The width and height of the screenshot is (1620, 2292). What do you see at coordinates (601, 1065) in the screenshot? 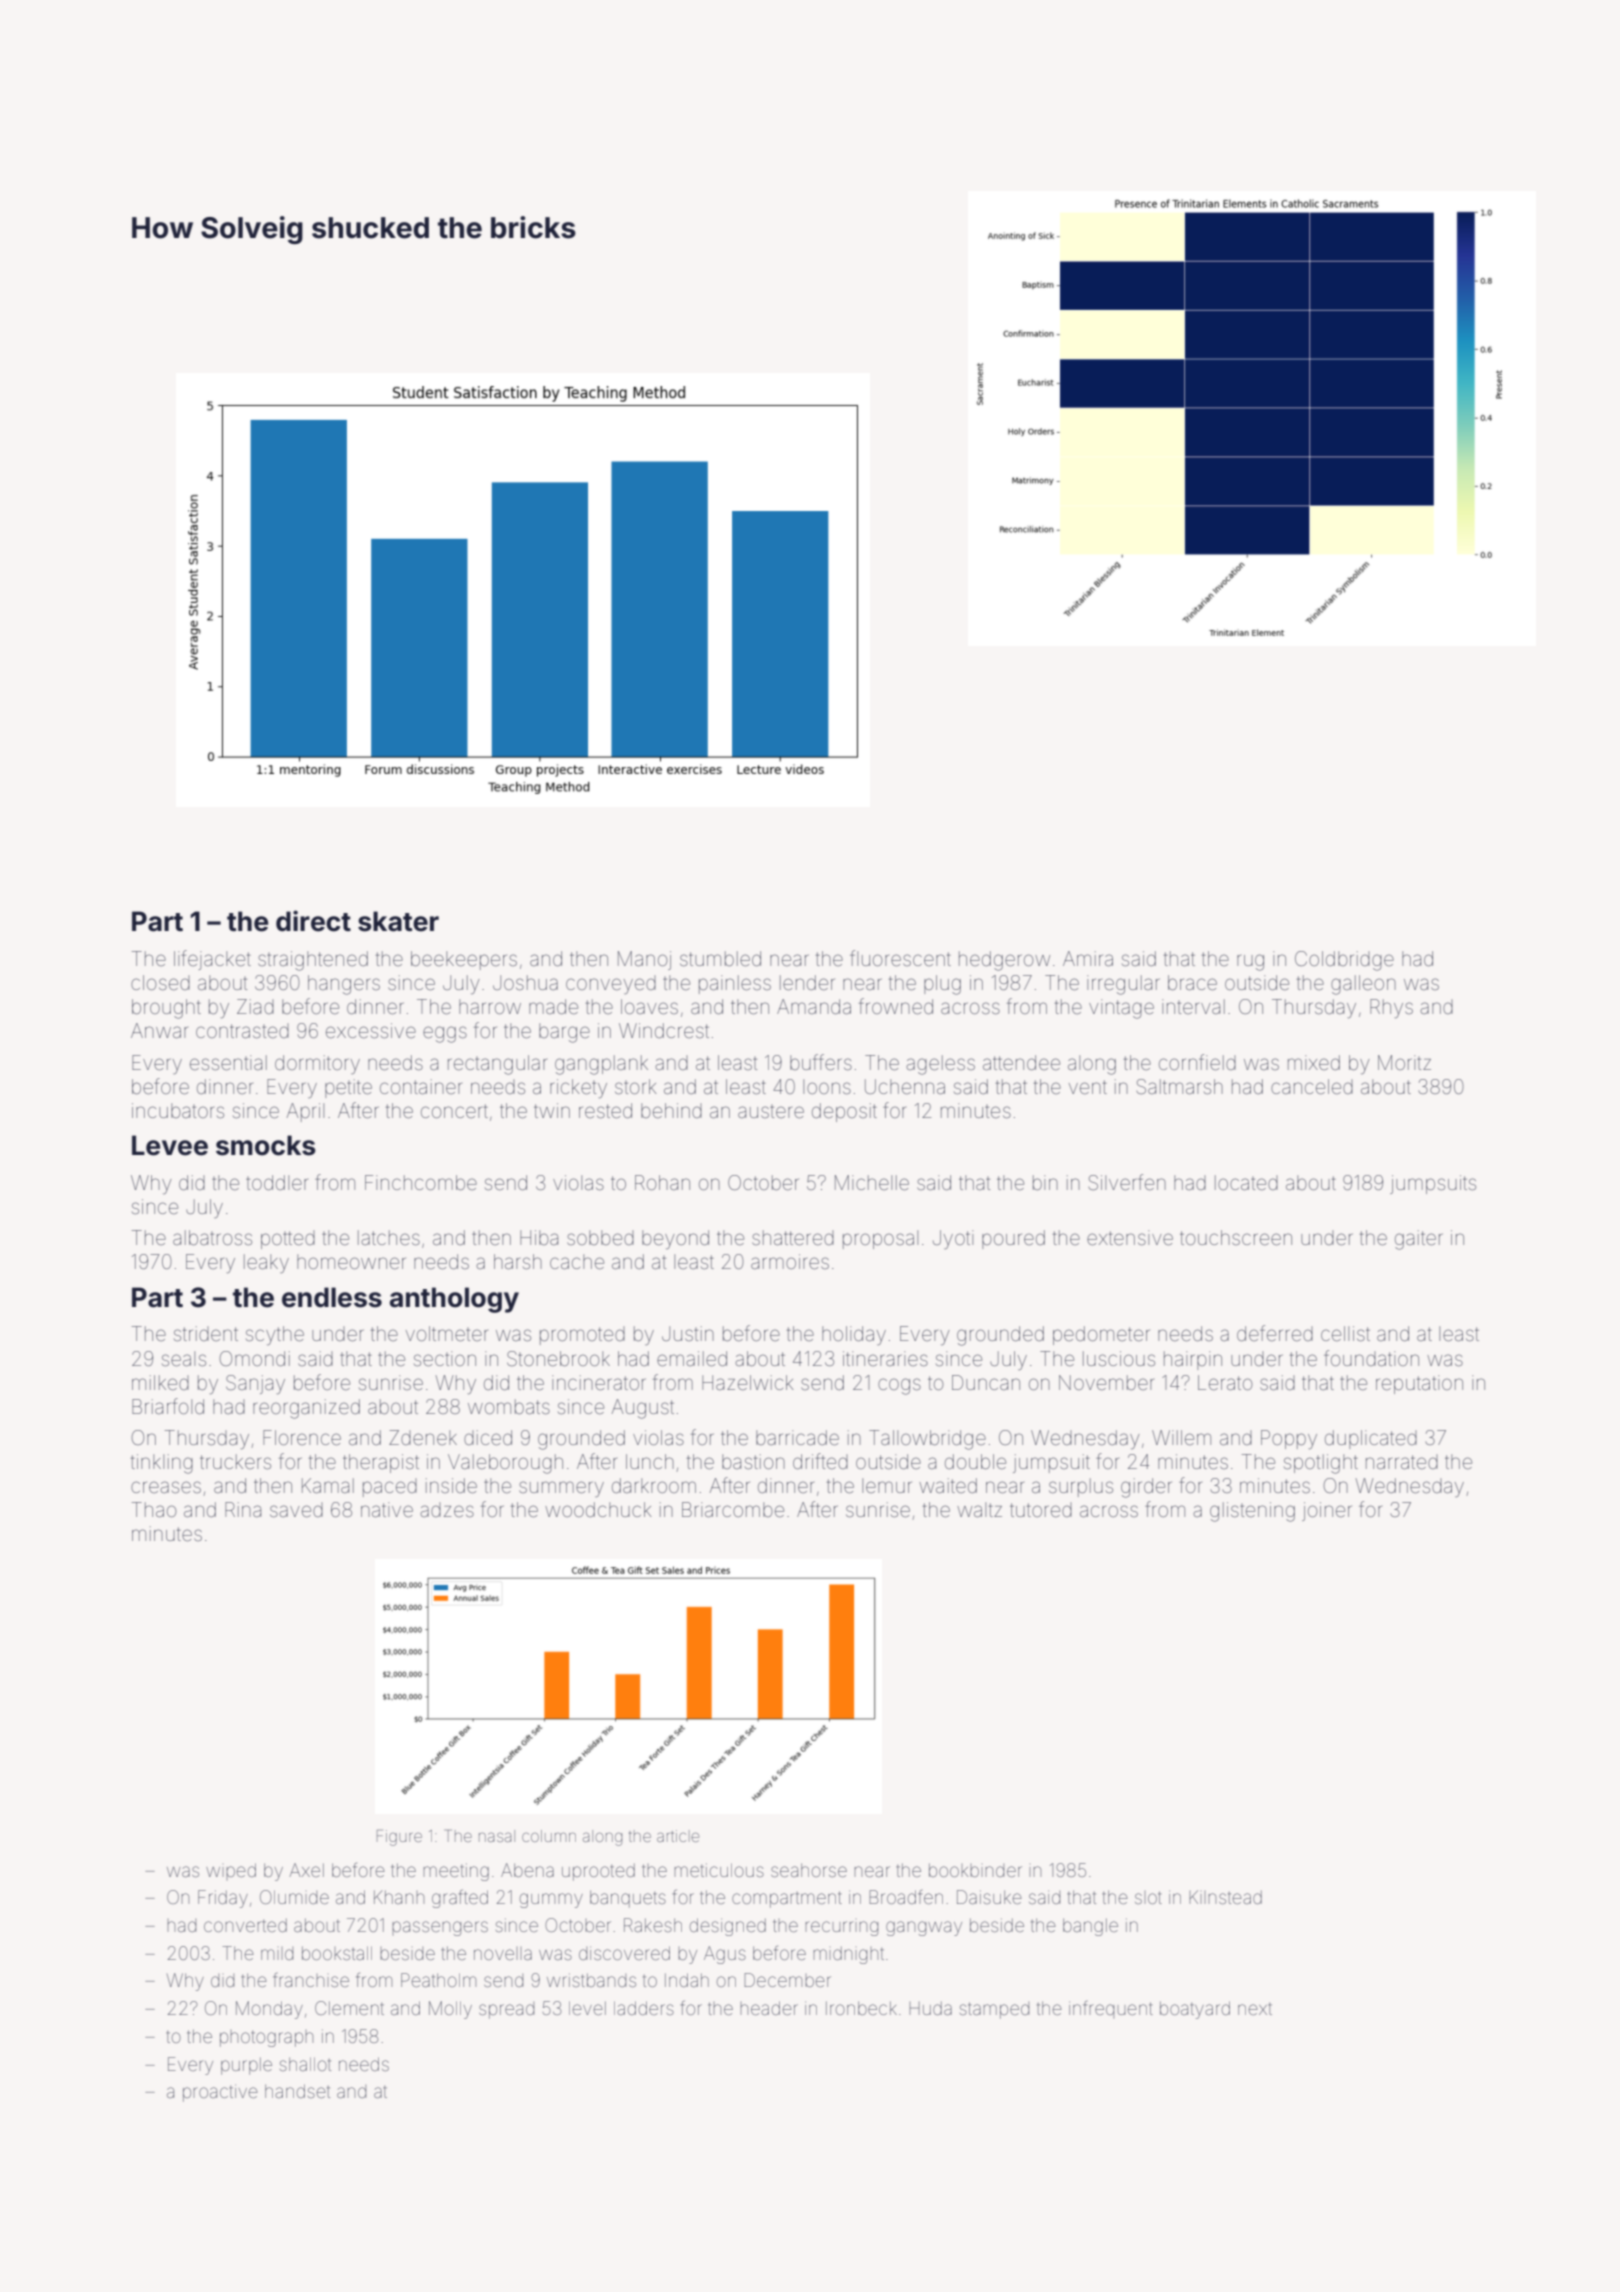
I see `gangplank` at bounding box center [601, 1065].
